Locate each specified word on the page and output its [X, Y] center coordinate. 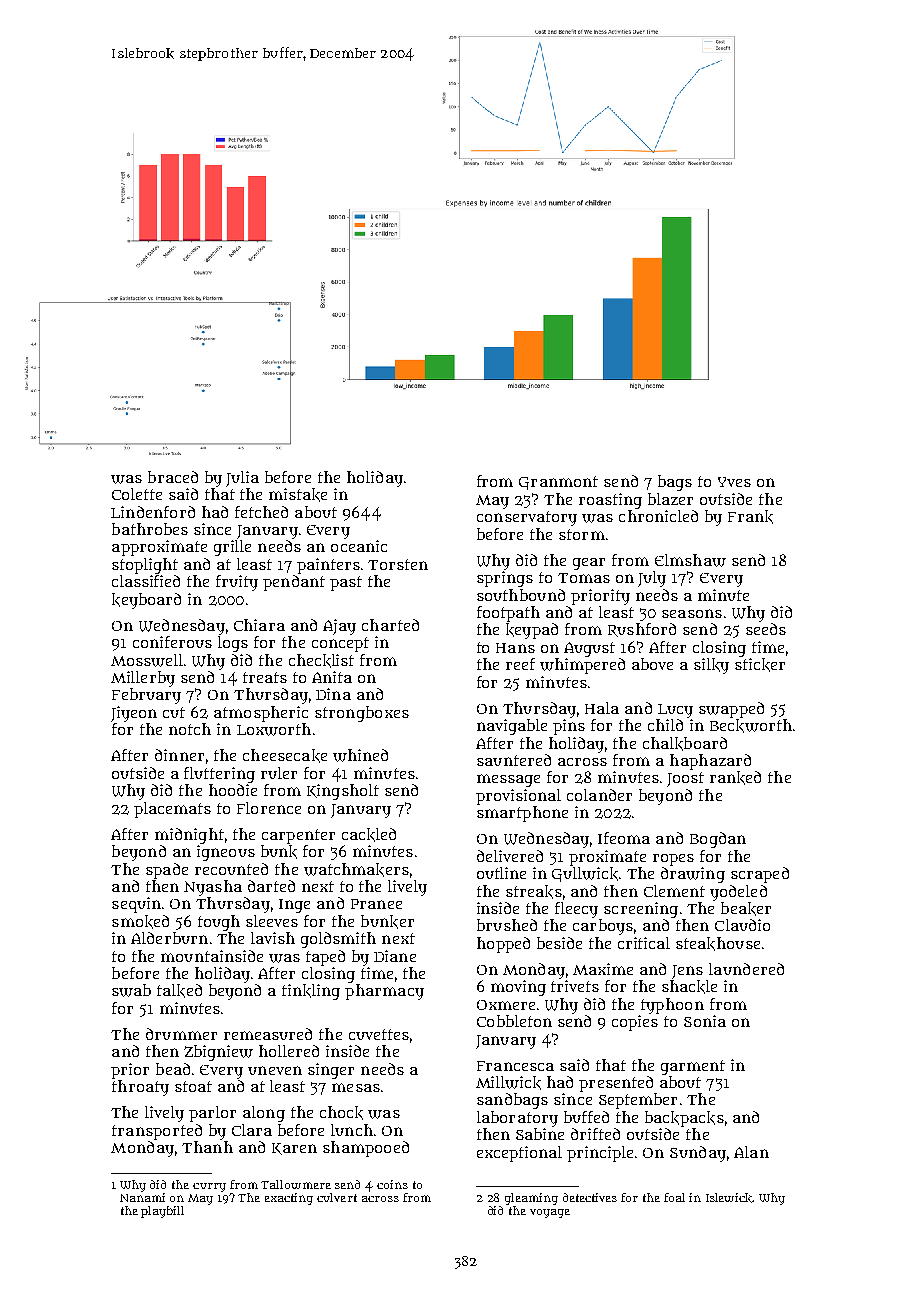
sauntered [514, 760]
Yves [734, 482]
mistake [298, 495]
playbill [162, 1212]
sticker [760, 665]
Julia [242, 479]
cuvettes [379, 1034]
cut [174, 712]
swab [131, 990]
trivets [575, 986]
